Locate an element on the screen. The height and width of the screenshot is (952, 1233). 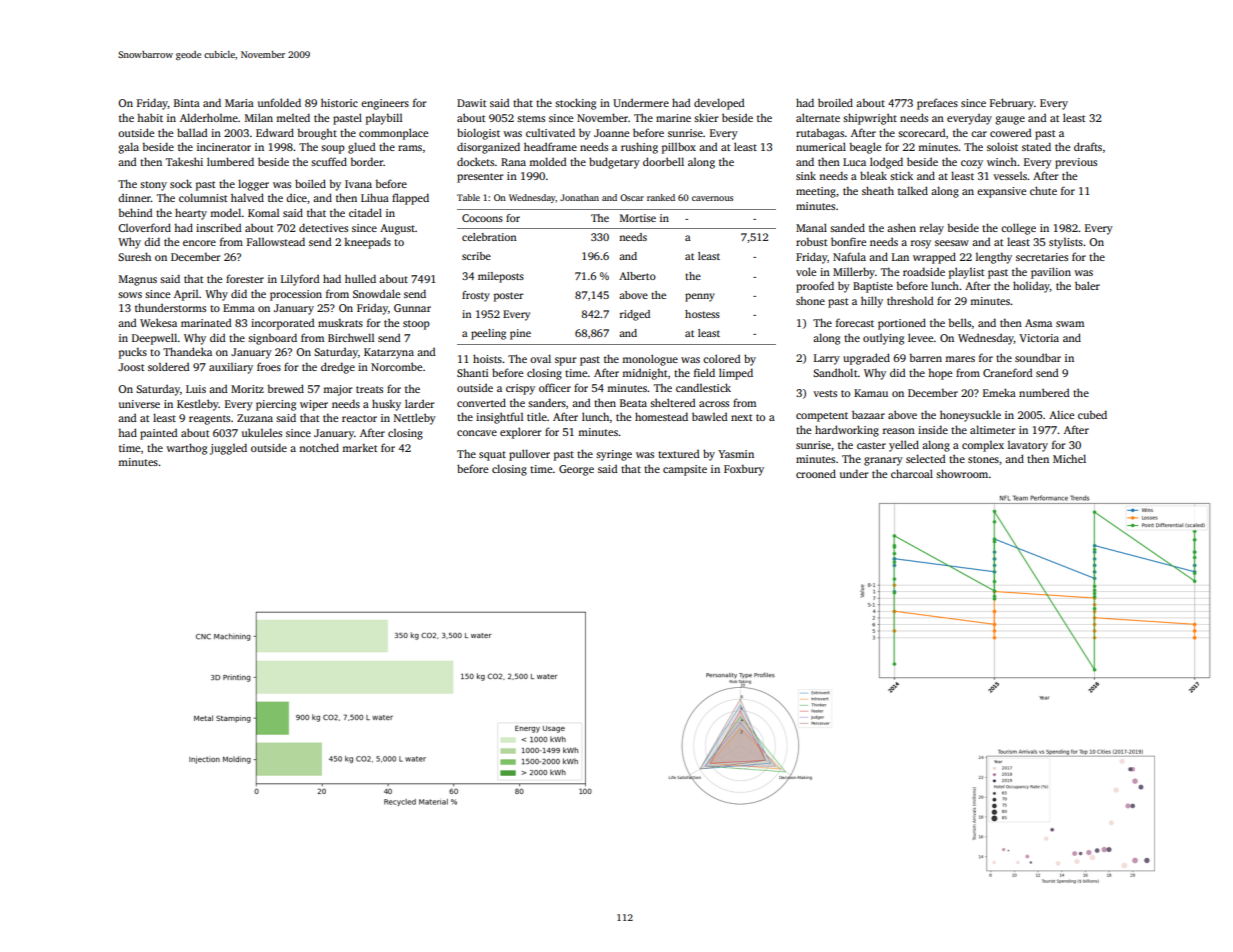
market is located at coordinates (359, 447).
